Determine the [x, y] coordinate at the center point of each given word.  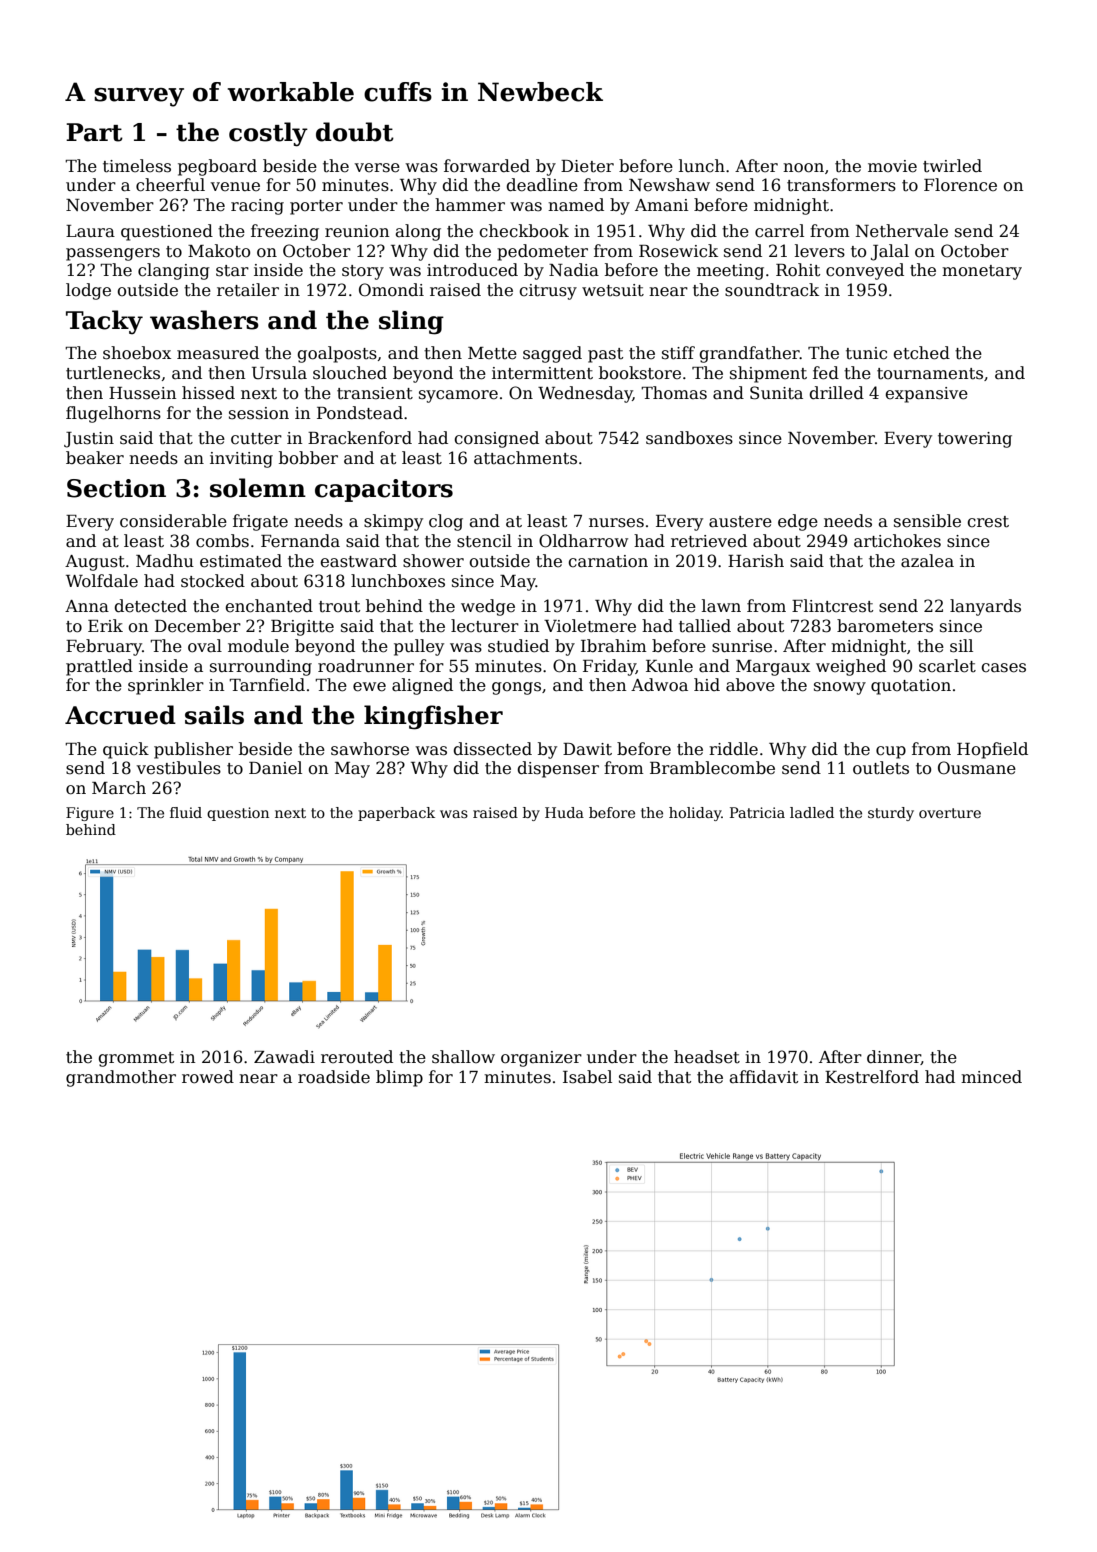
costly [268, 134]
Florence [960, 185]
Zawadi [284, 1057]
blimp [399, 1078]
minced [991, 1077]
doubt [355, 132]
